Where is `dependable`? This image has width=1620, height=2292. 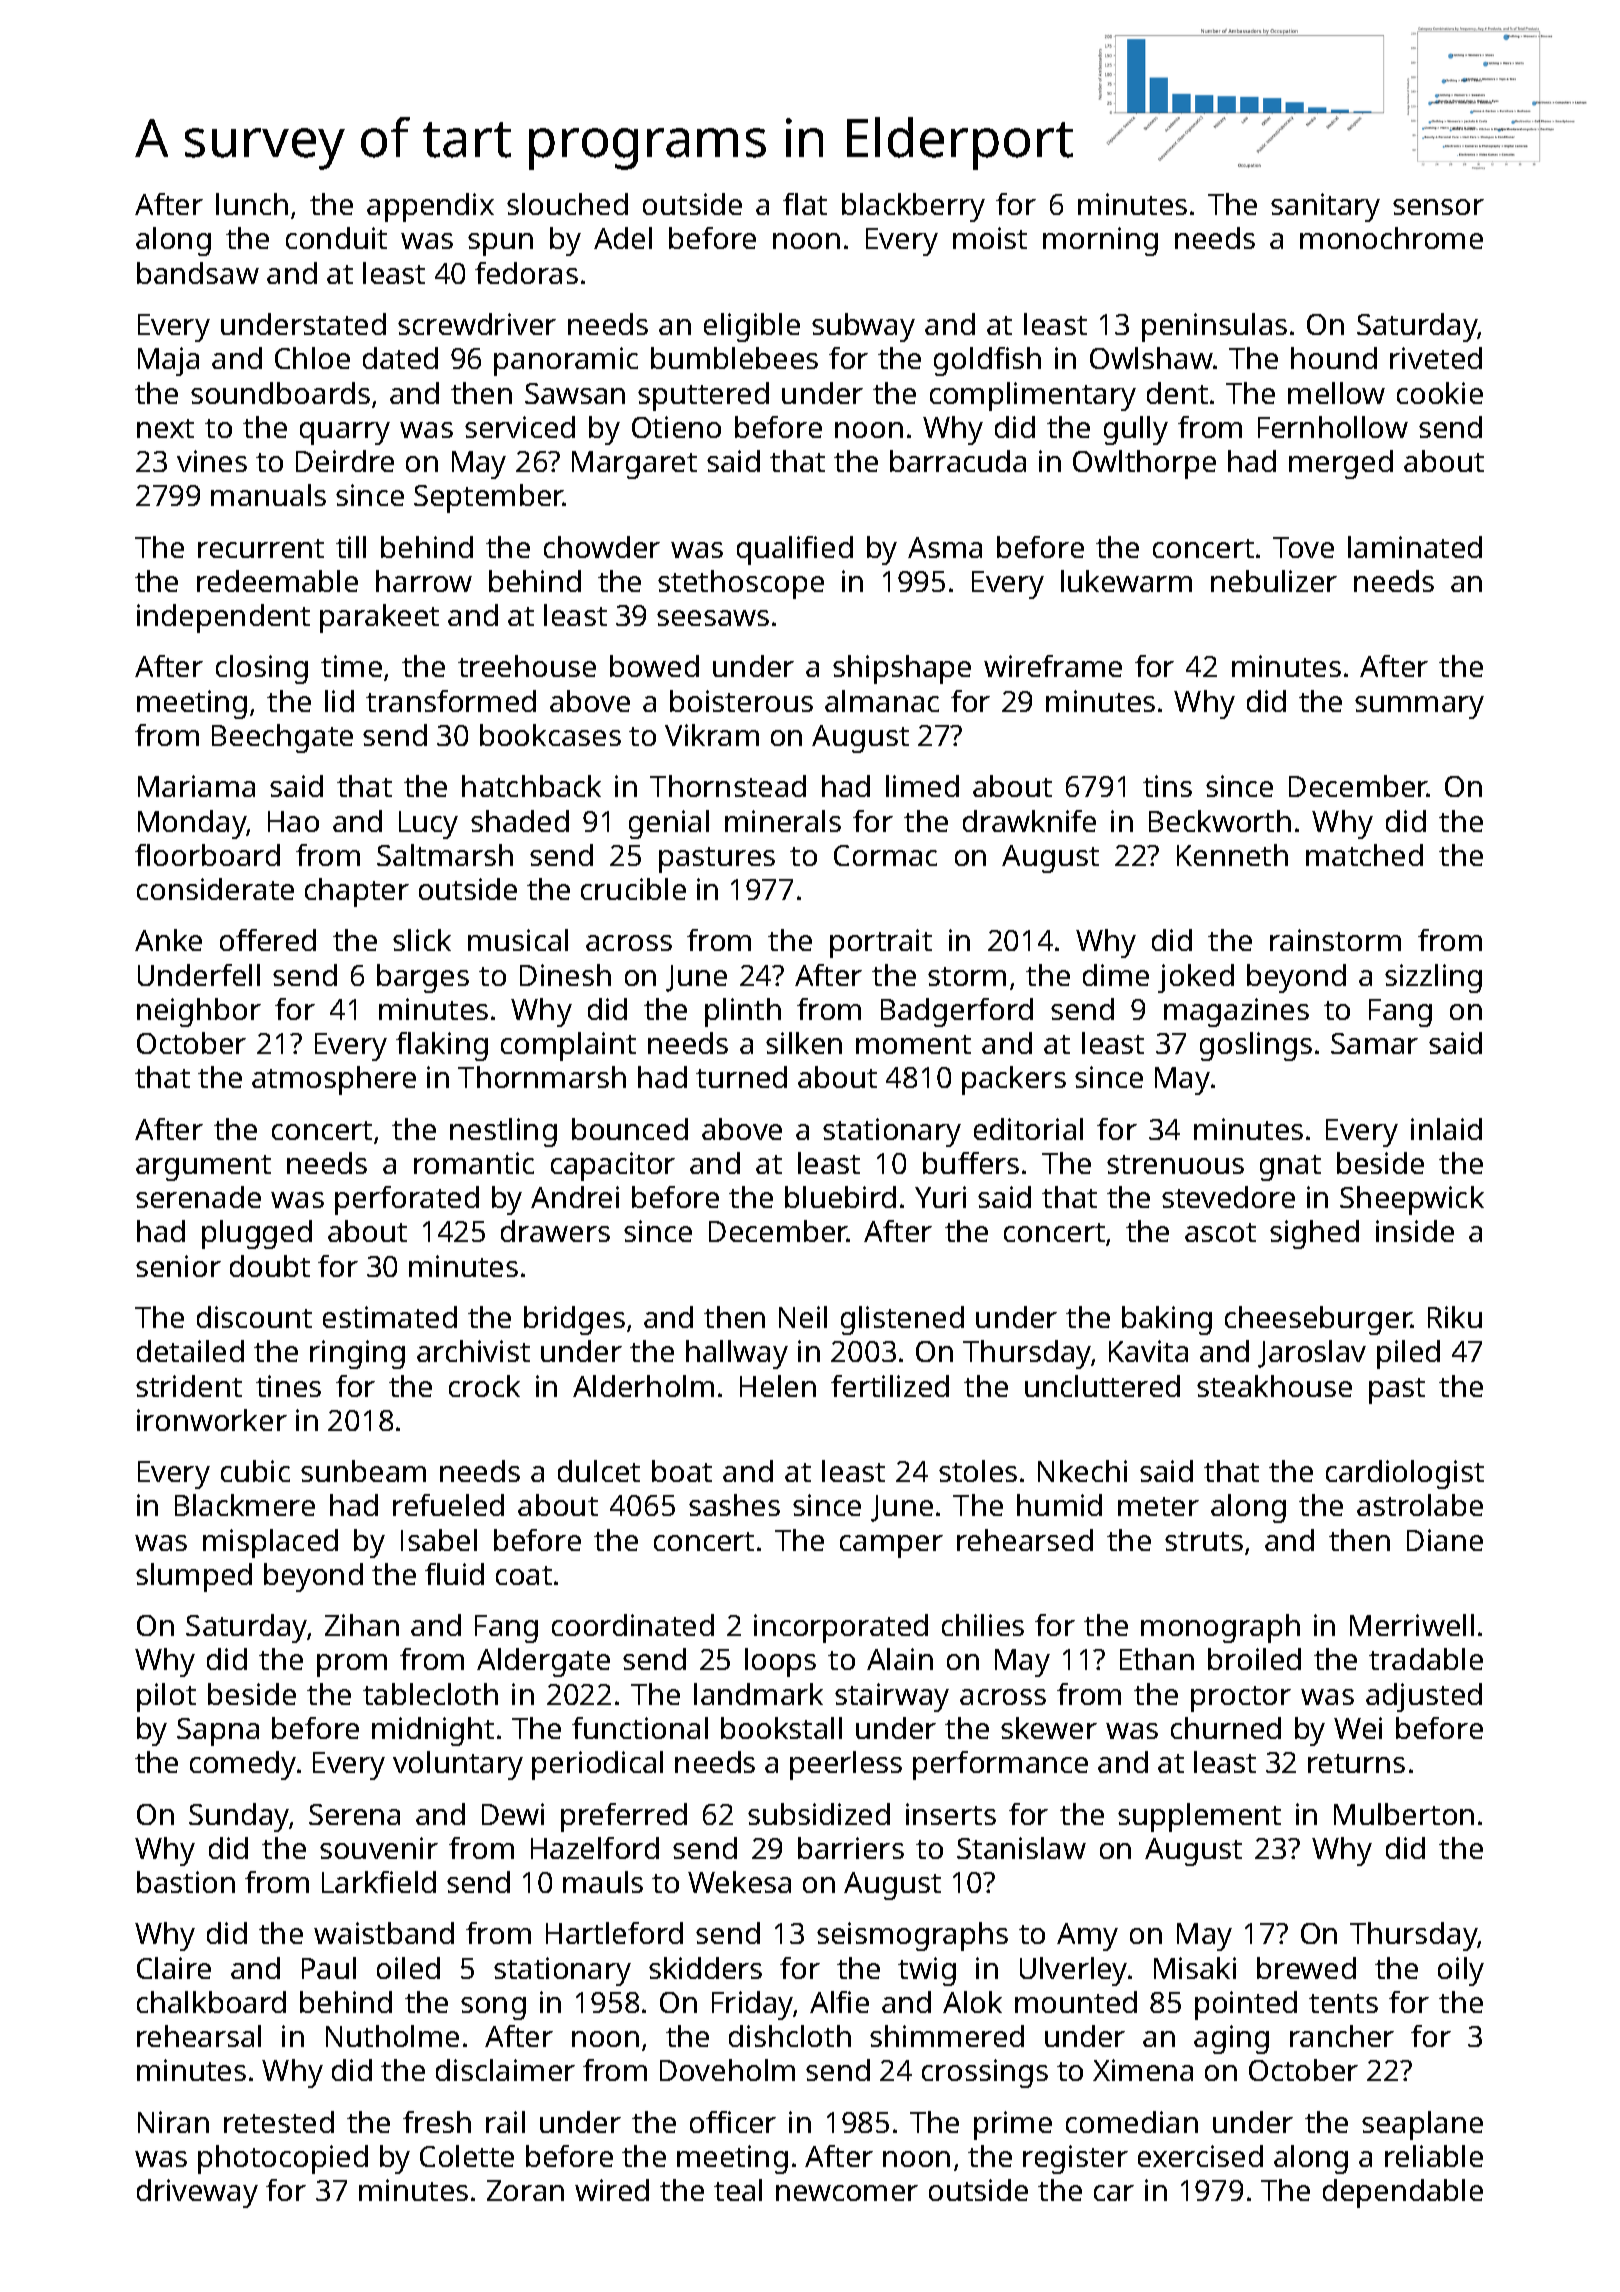
dependable is located at coordinates (1403, 2193).
